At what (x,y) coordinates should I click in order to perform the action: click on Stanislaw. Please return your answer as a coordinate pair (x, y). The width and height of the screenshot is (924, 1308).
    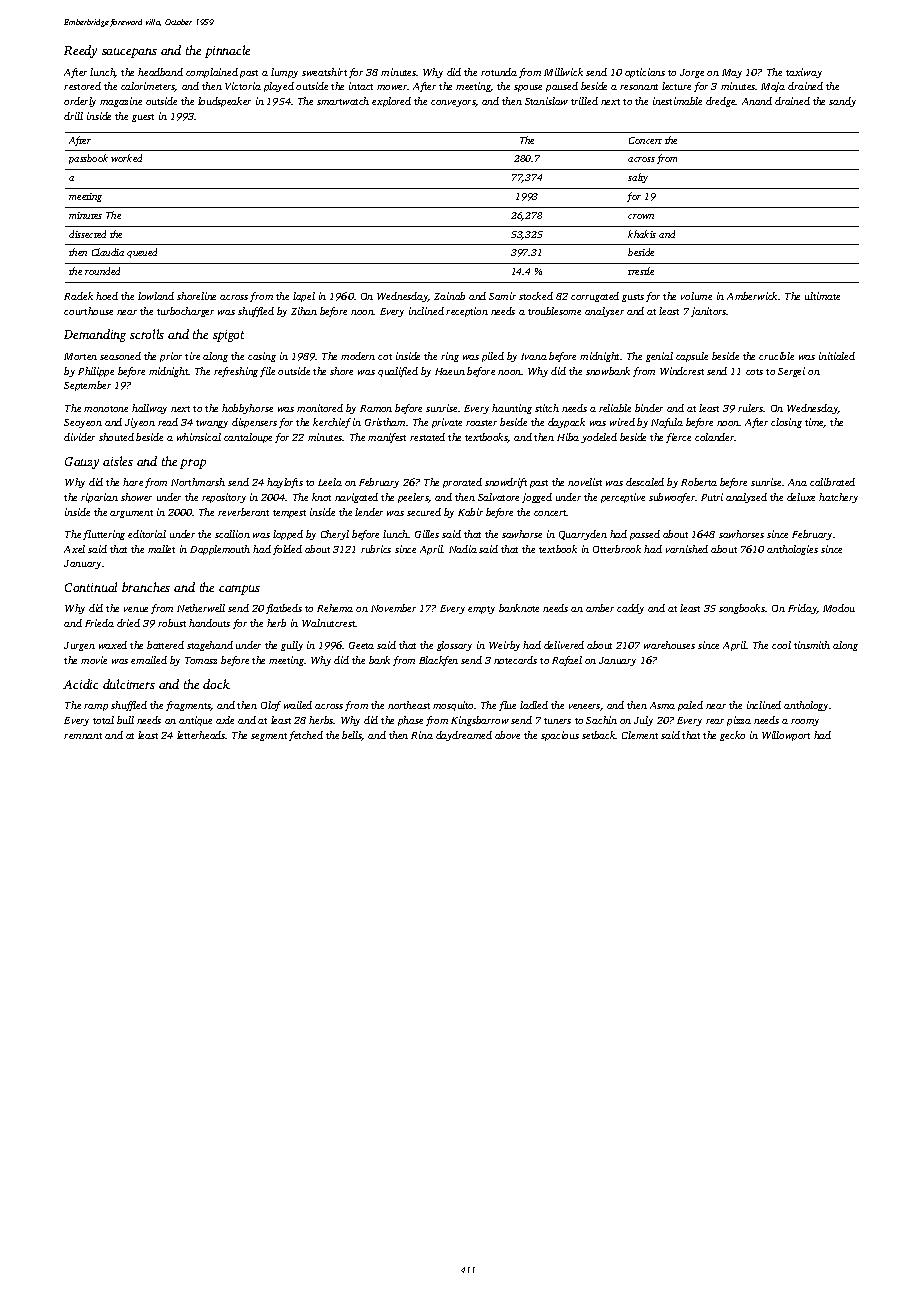
    Looking at the image, I should click on (546, 101).
